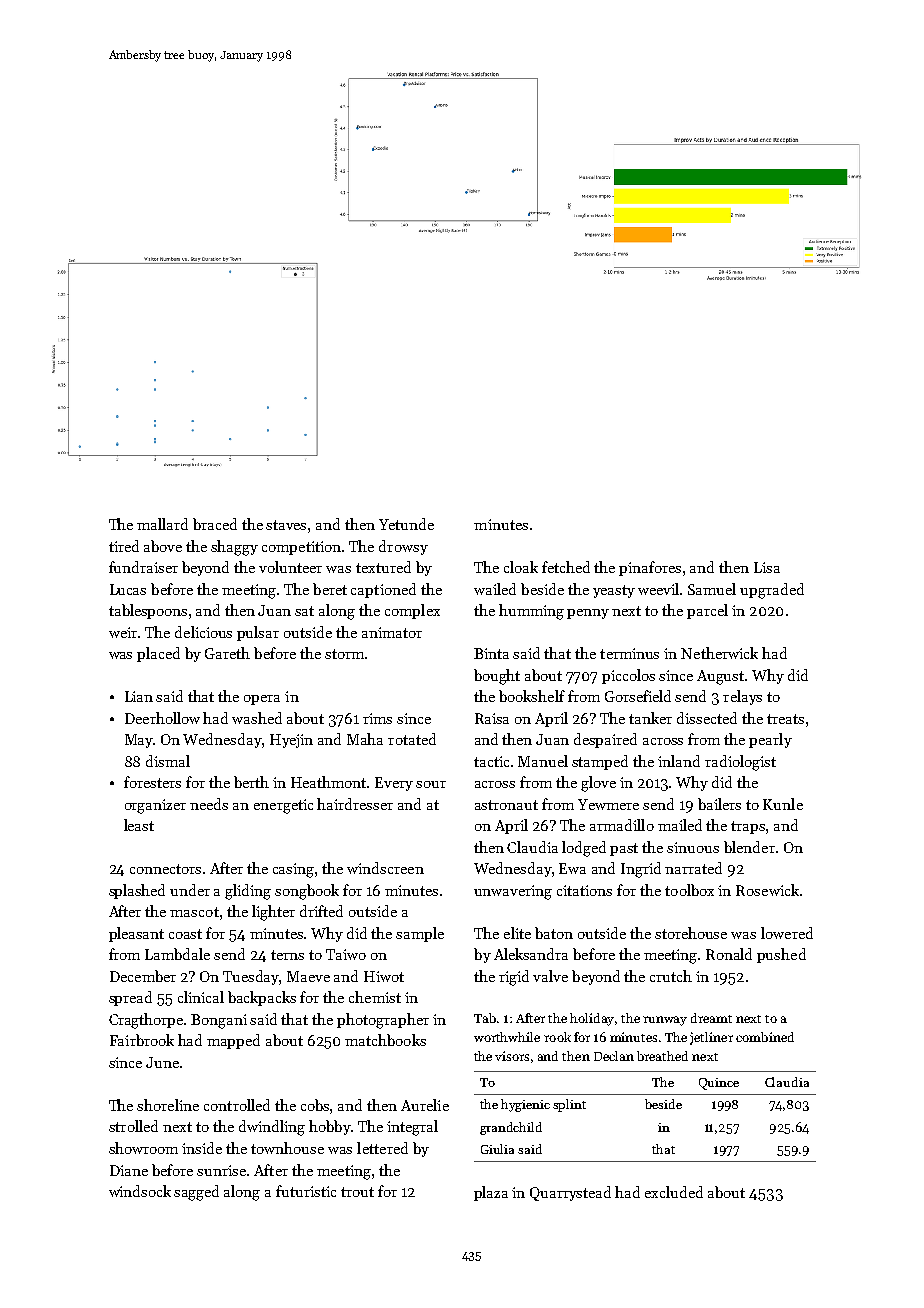 The width and height of the screenshot is (924, 1308). Describe the element at coordinates (521, 567) in the screenshot. I see `cloak` at that location.
